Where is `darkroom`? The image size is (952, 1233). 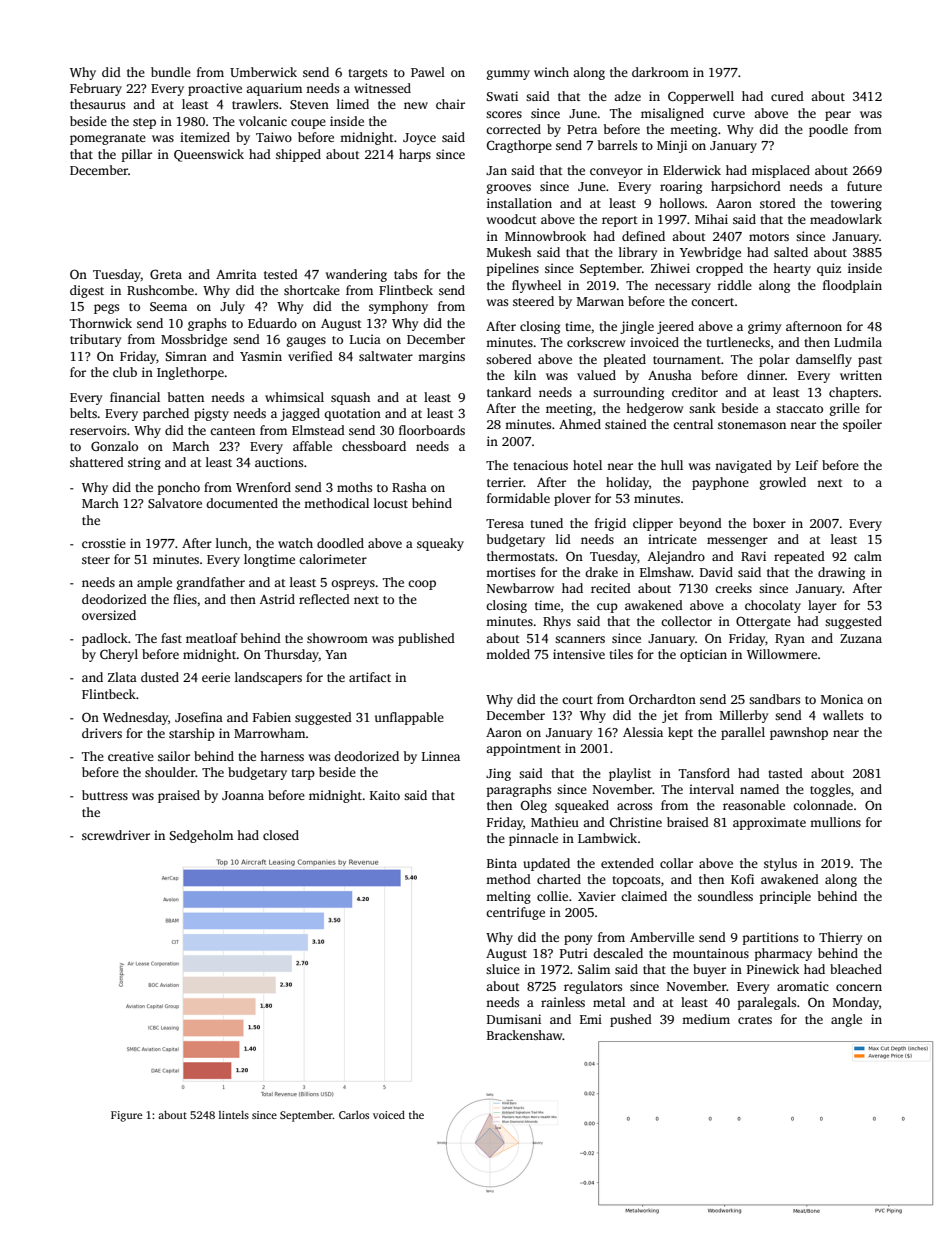
darkroom is located at coordinates (660, 72).
